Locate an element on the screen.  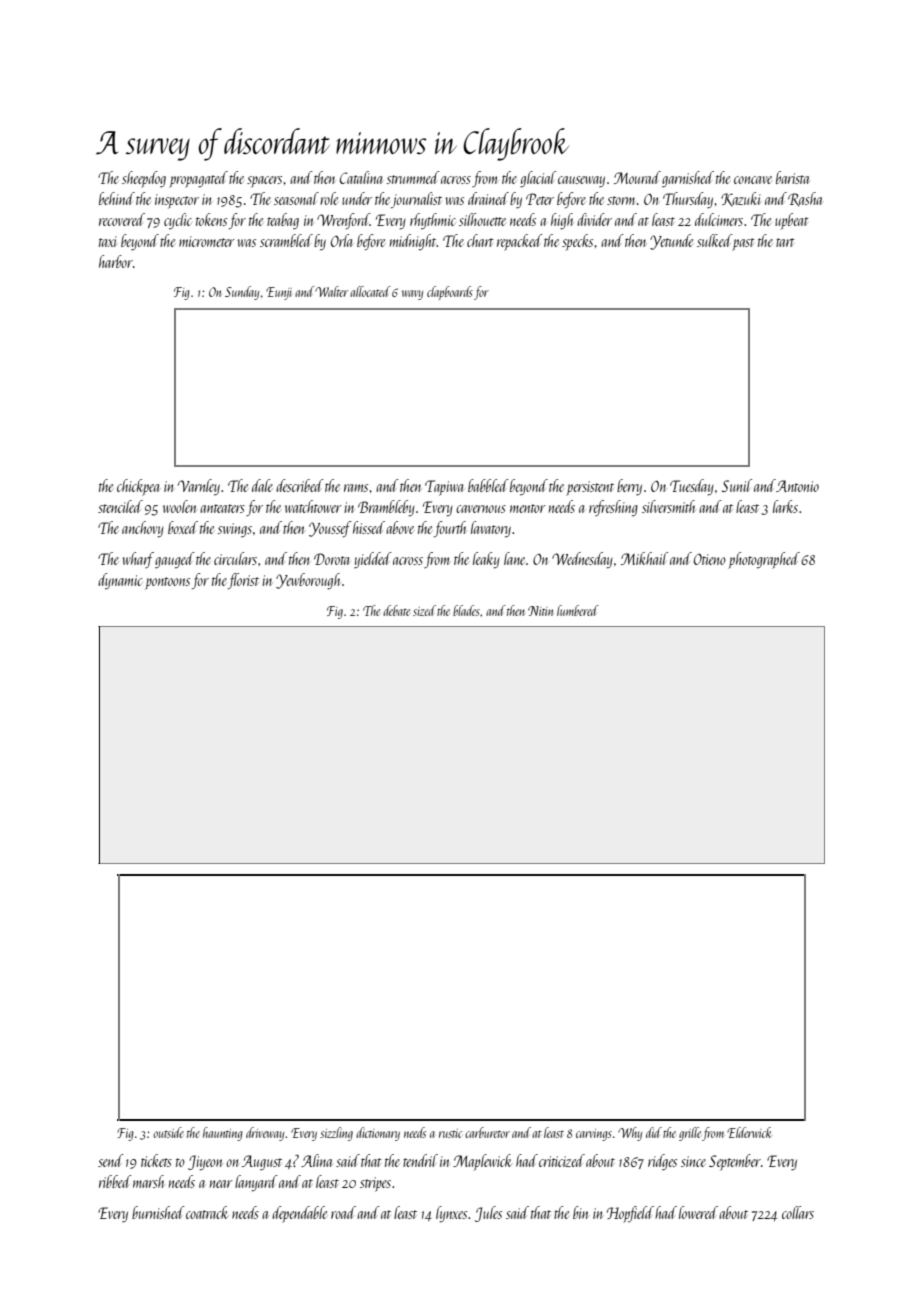
sheepdog is located at coordinates (144, 179).
